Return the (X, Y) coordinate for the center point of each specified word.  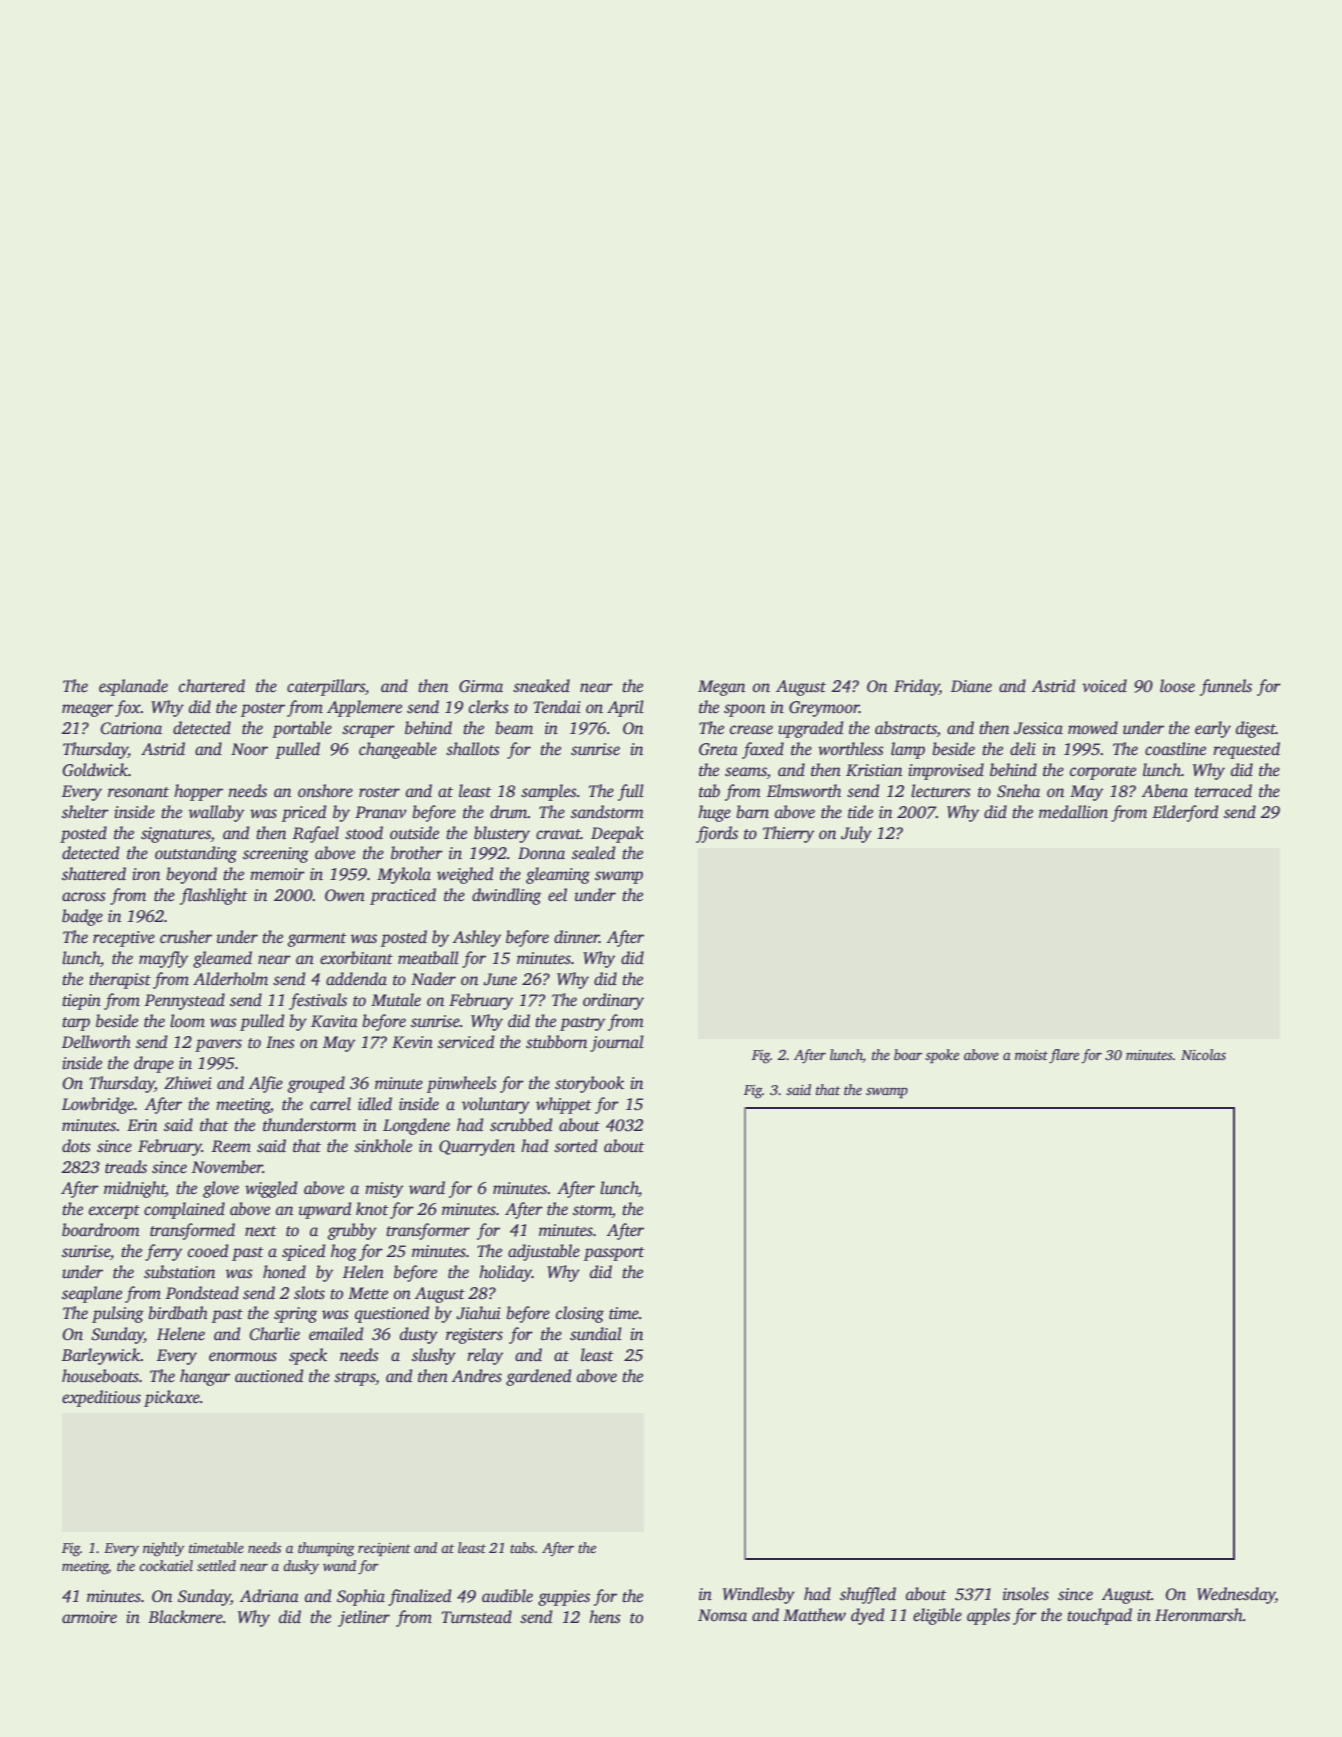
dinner (576, 937)
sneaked (541, 686)
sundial (596, 1334)
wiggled (271, 1189)
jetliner (364, 1618)
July (856, 834)
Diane (971, 686)
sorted (575, 1146)
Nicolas (1203, 1054)
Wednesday (1236, 1595)
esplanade (133, 687)
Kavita (334, 1021)
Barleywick (101, 1356)
